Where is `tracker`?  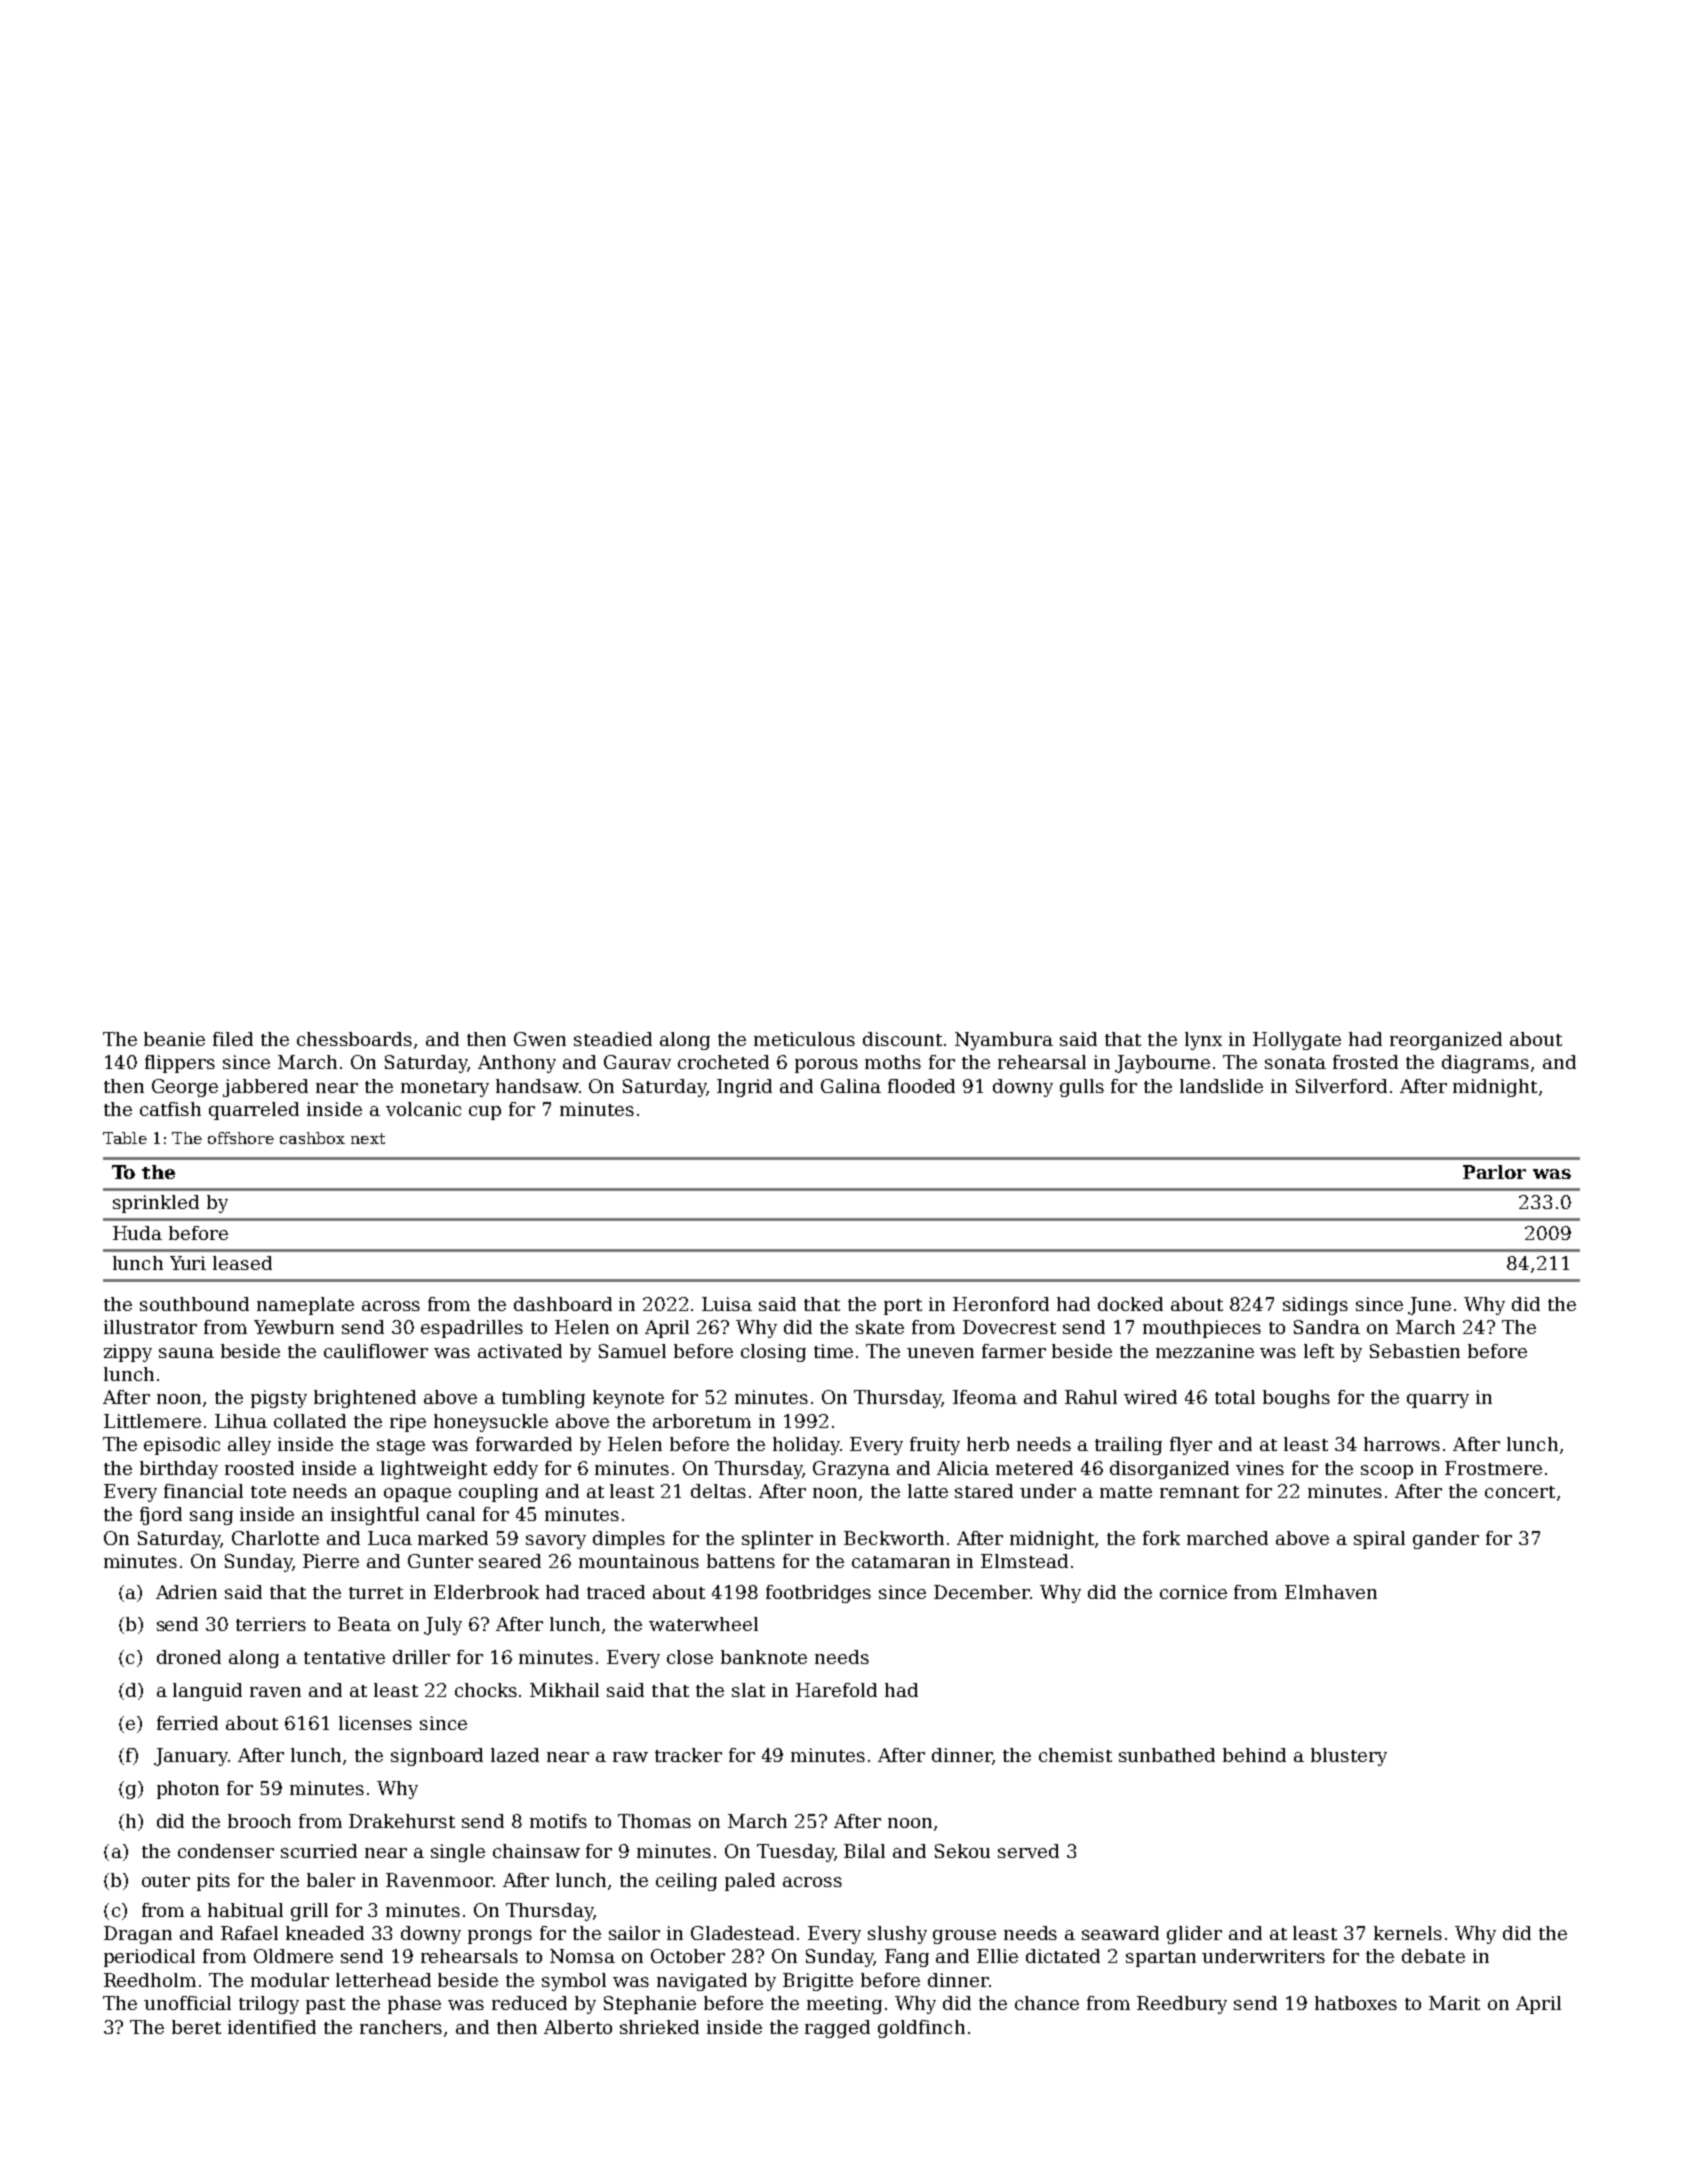 tracker is located at coordinates (688, 1755).
